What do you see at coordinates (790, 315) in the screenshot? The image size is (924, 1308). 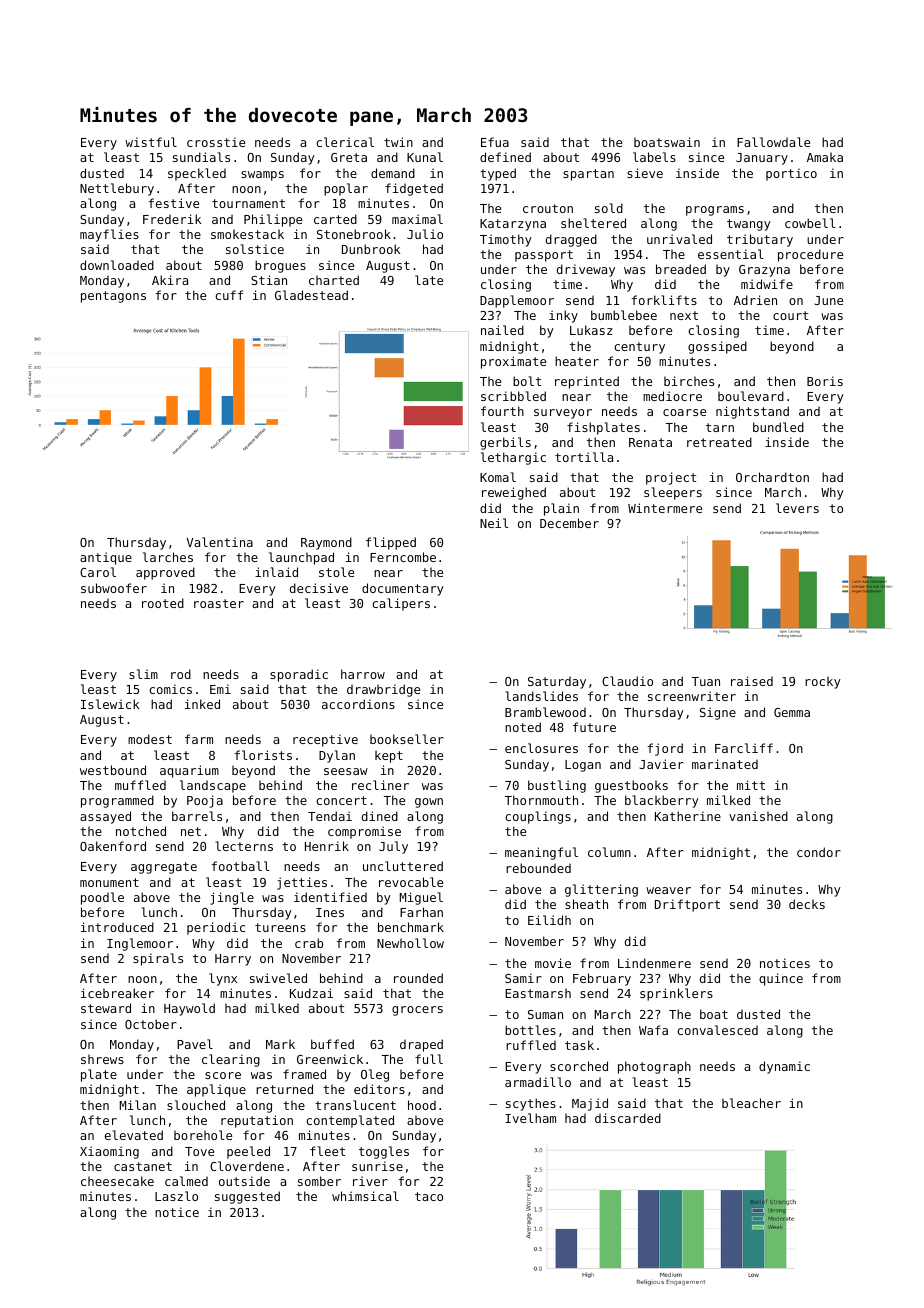 I see `court` at bounding box center [790, 315].
